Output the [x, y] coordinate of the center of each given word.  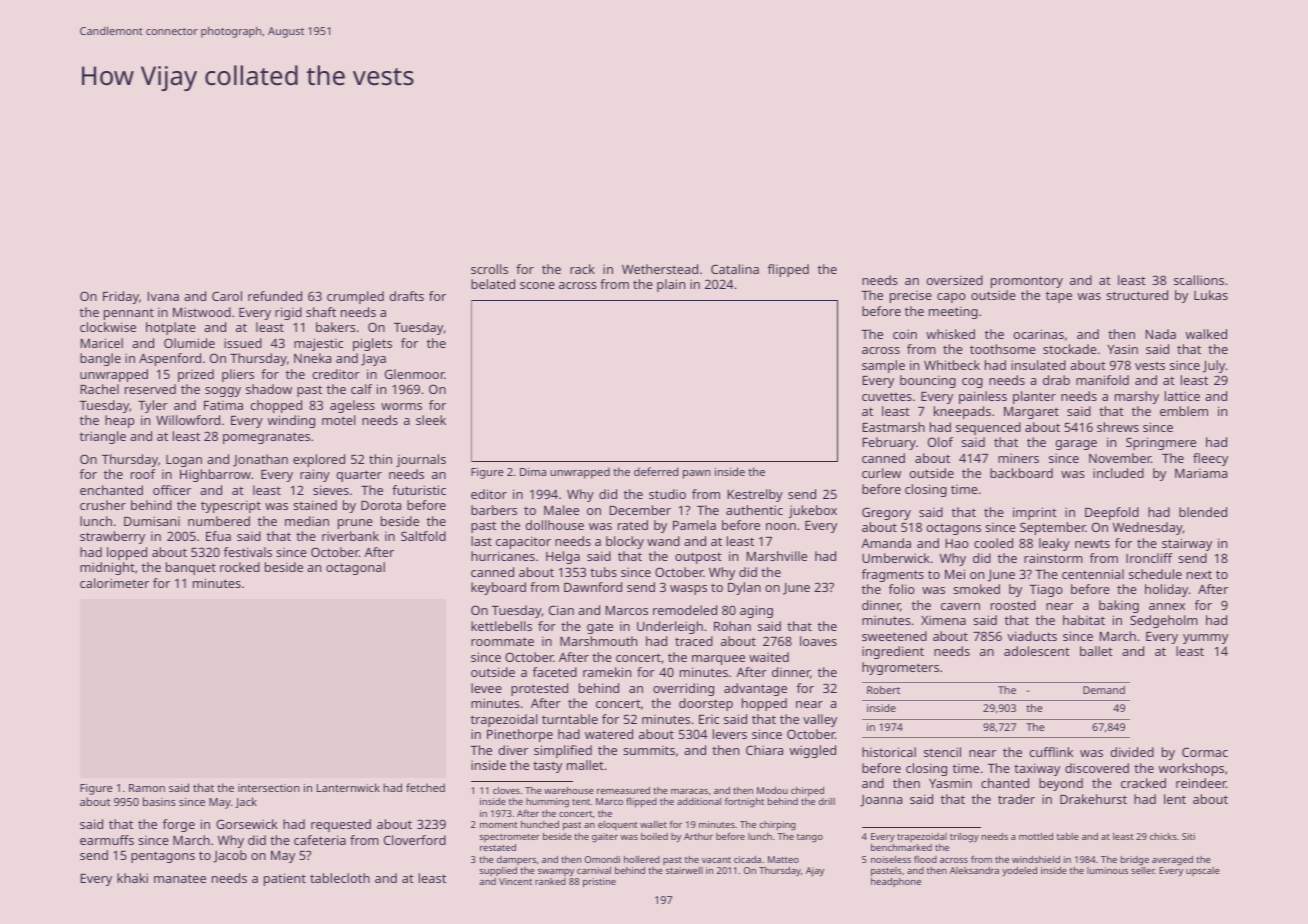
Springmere [1161, 443]
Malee [561, 510]
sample [883, 366]
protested [539, 689]
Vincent [515, 881]
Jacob [230, 856]
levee [486, 688]
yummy [1205, 639]
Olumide [189, 343]
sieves [331, 490]
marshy [1137, 397]
